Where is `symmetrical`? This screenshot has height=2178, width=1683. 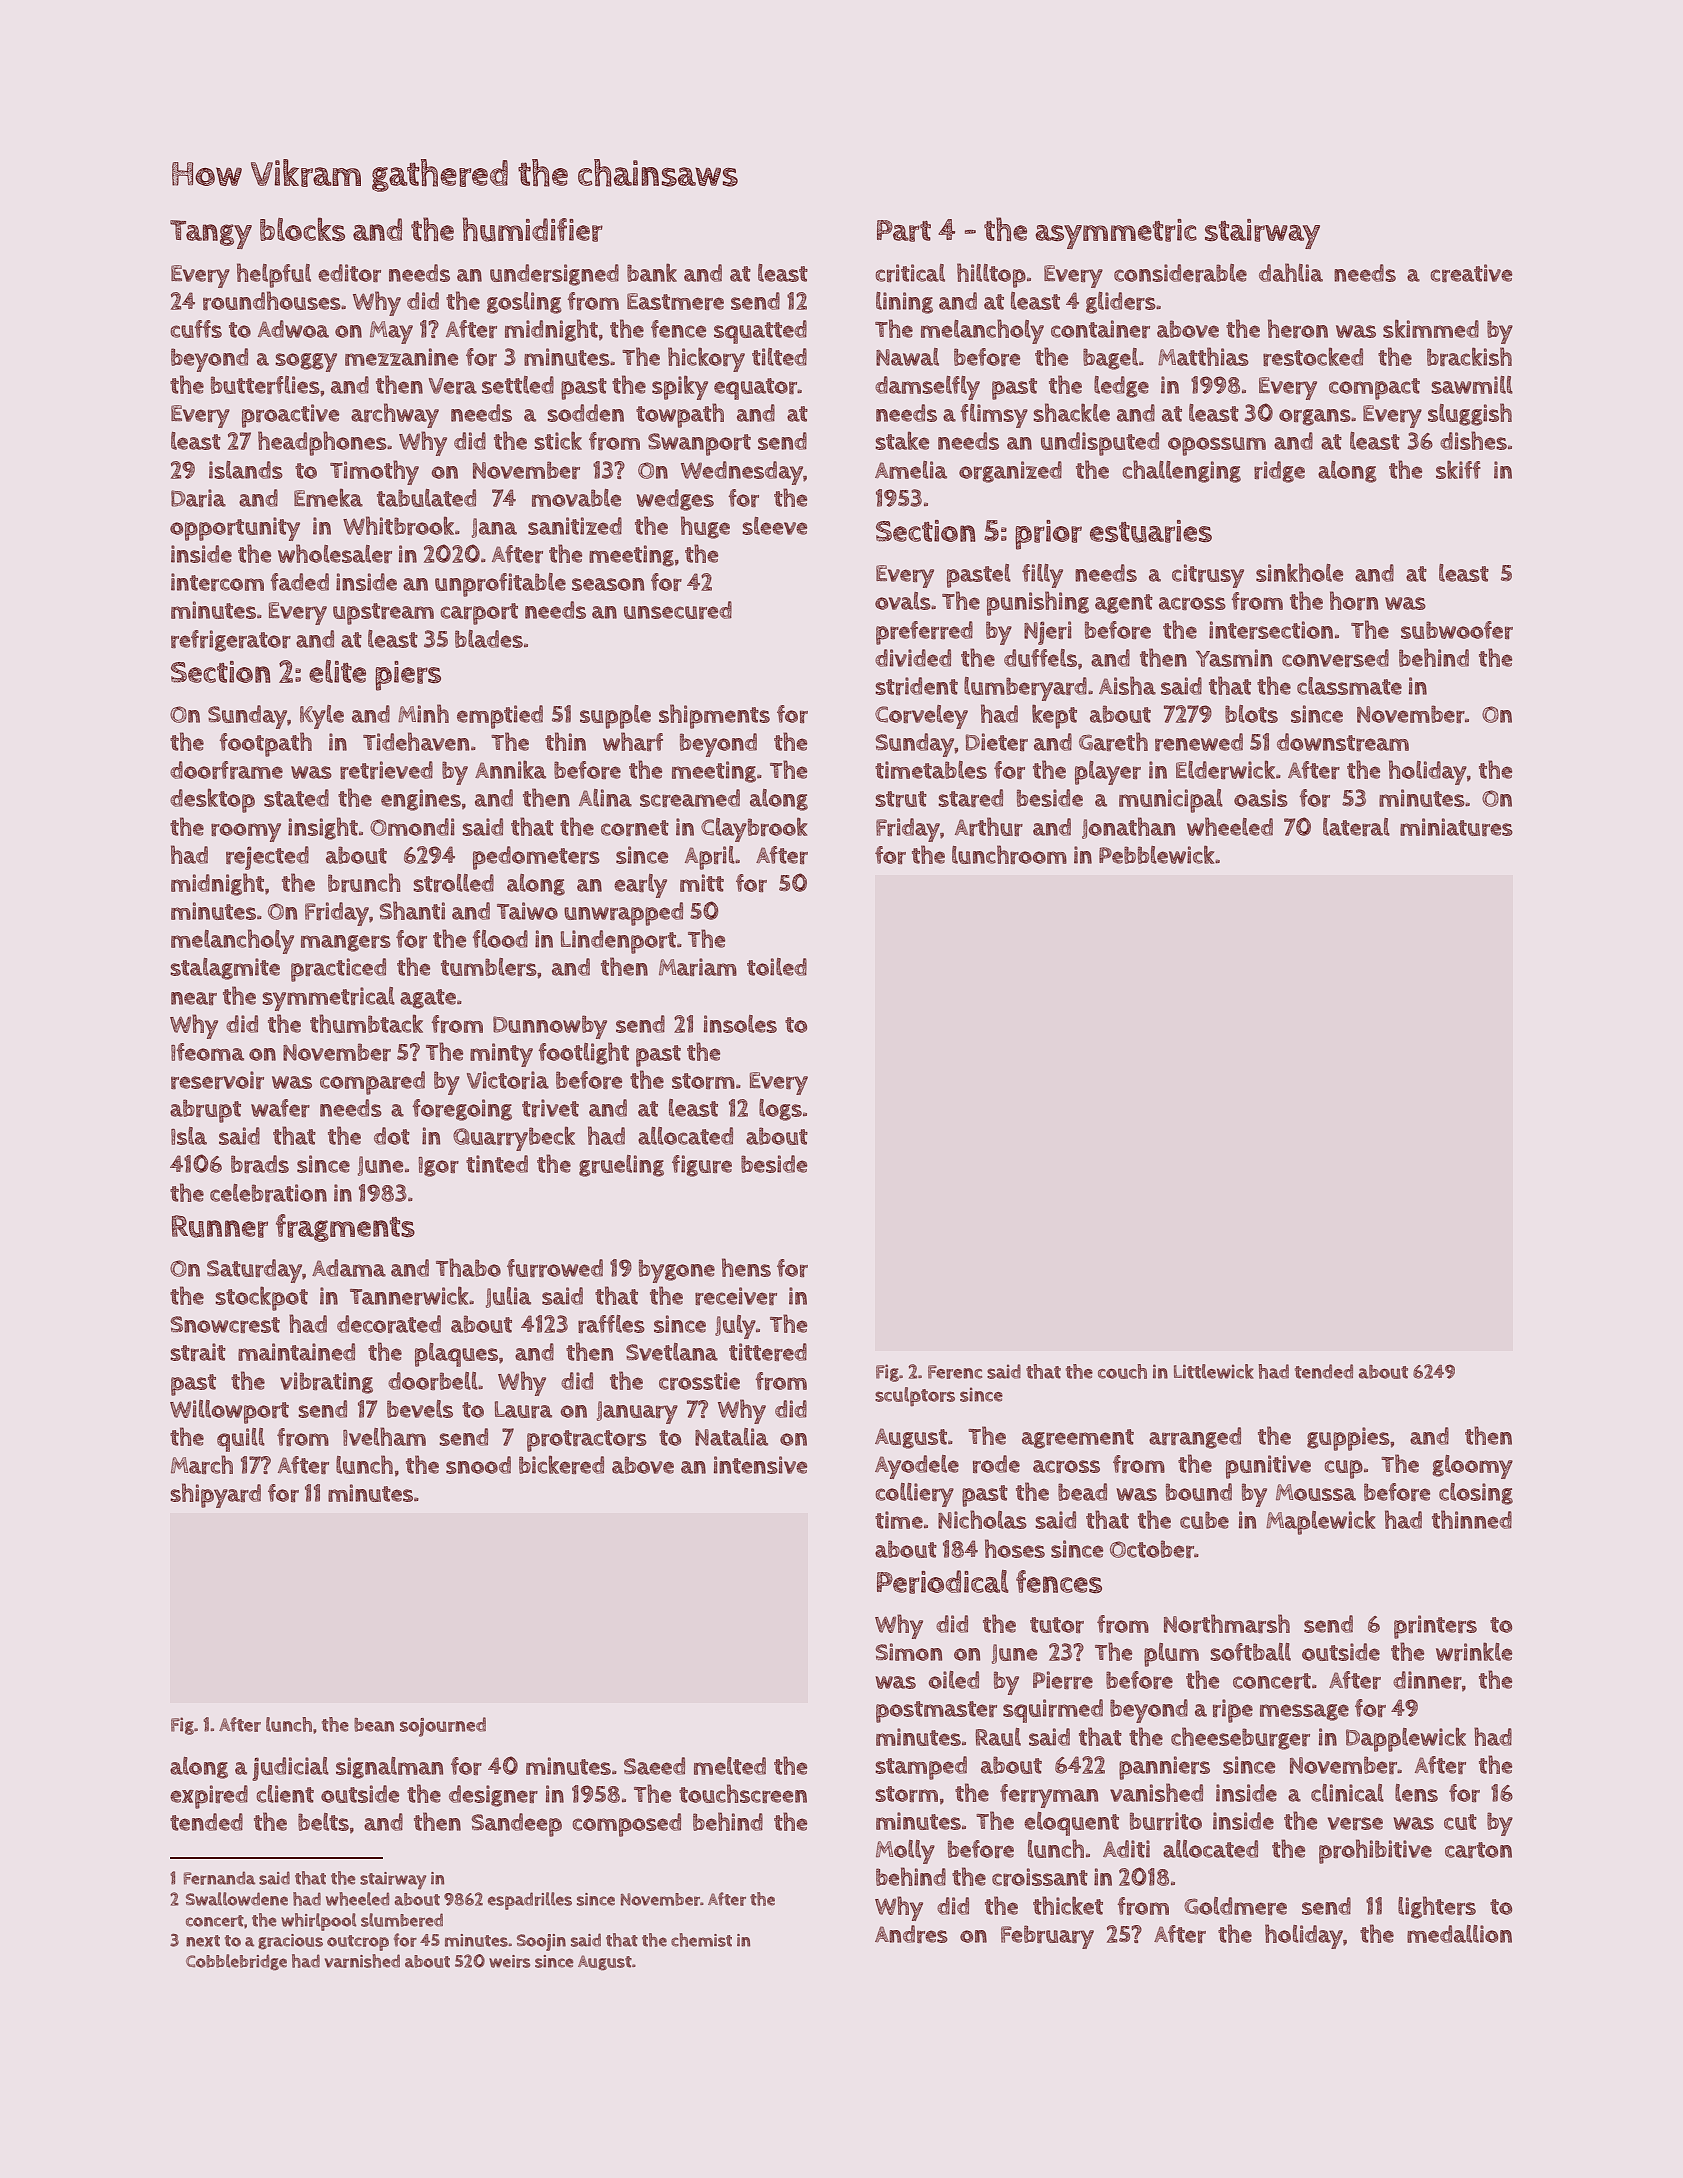
symmetrical is located at coordinates (328, 999).
